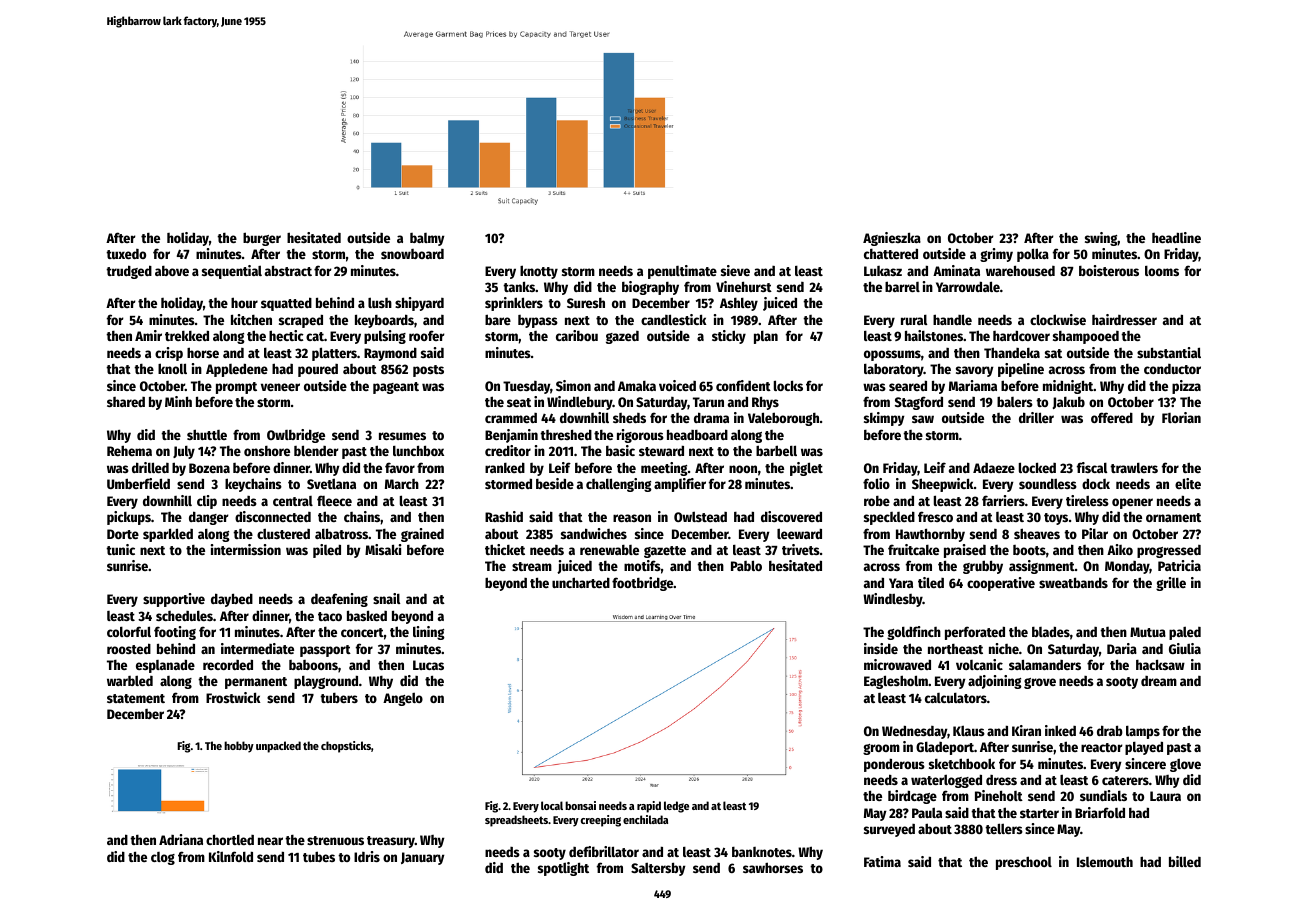 The height and width of the image is (924, 1308). What do you see at coordinates (604, 851) in the image?
I see `defibrillator` at bounding box center [604, 851].
